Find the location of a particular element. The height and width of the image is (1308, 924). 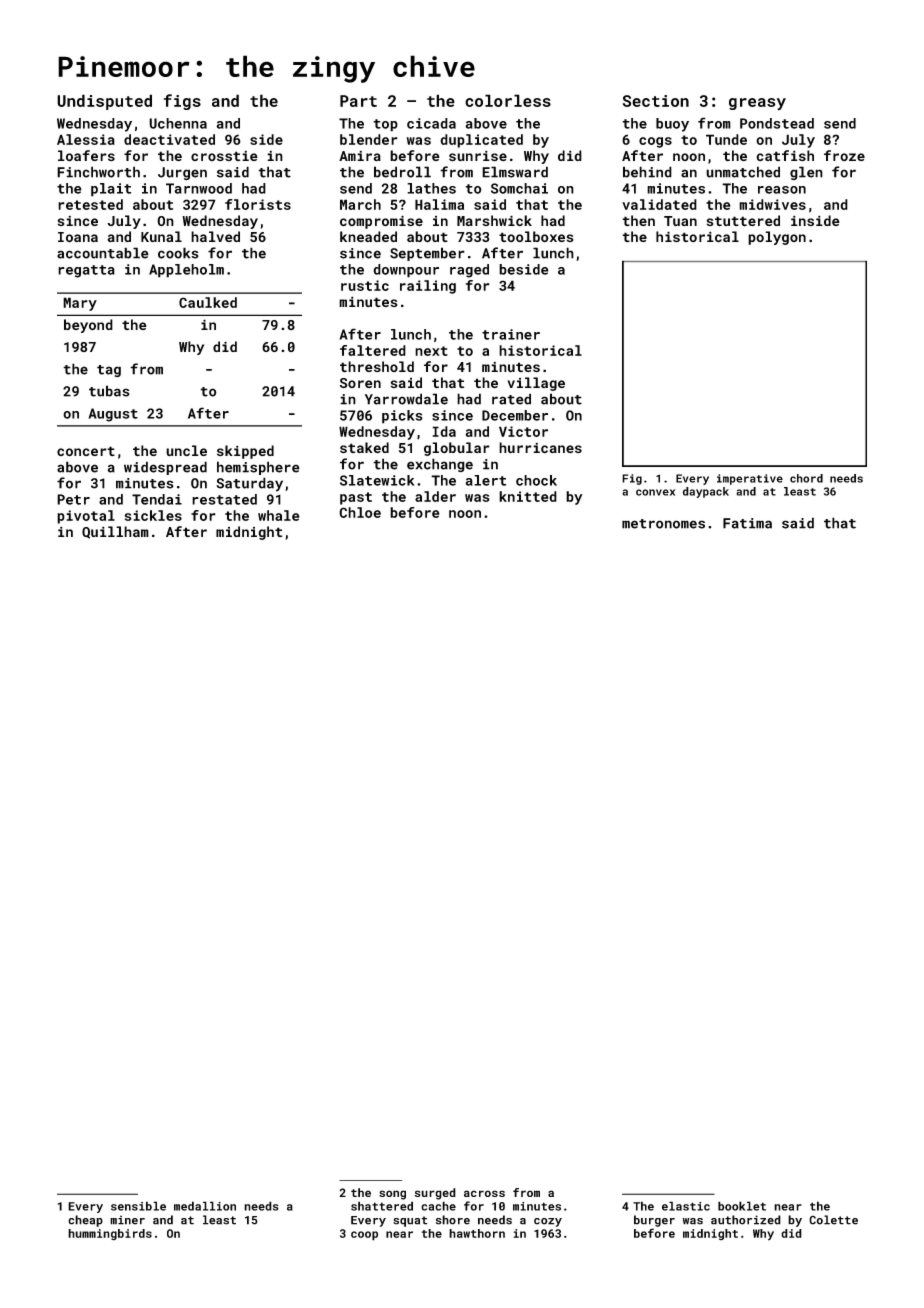

Amira is located at coordinates (360, 156).
